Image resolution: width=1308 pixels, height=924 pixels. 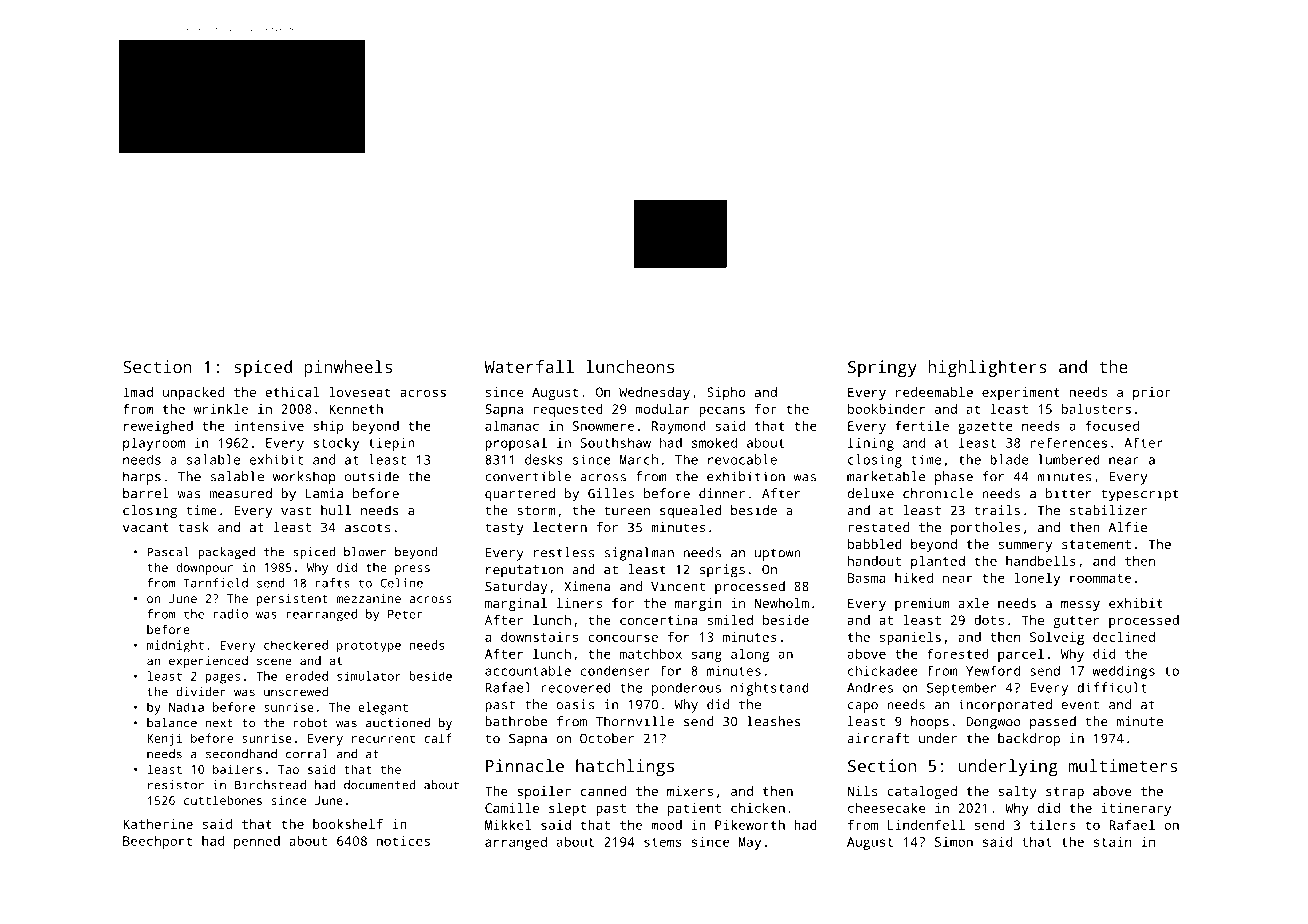 What do you see at coordinates (1053, 723) in the page?
I see `passed` at bounding box center [1053, 723].
